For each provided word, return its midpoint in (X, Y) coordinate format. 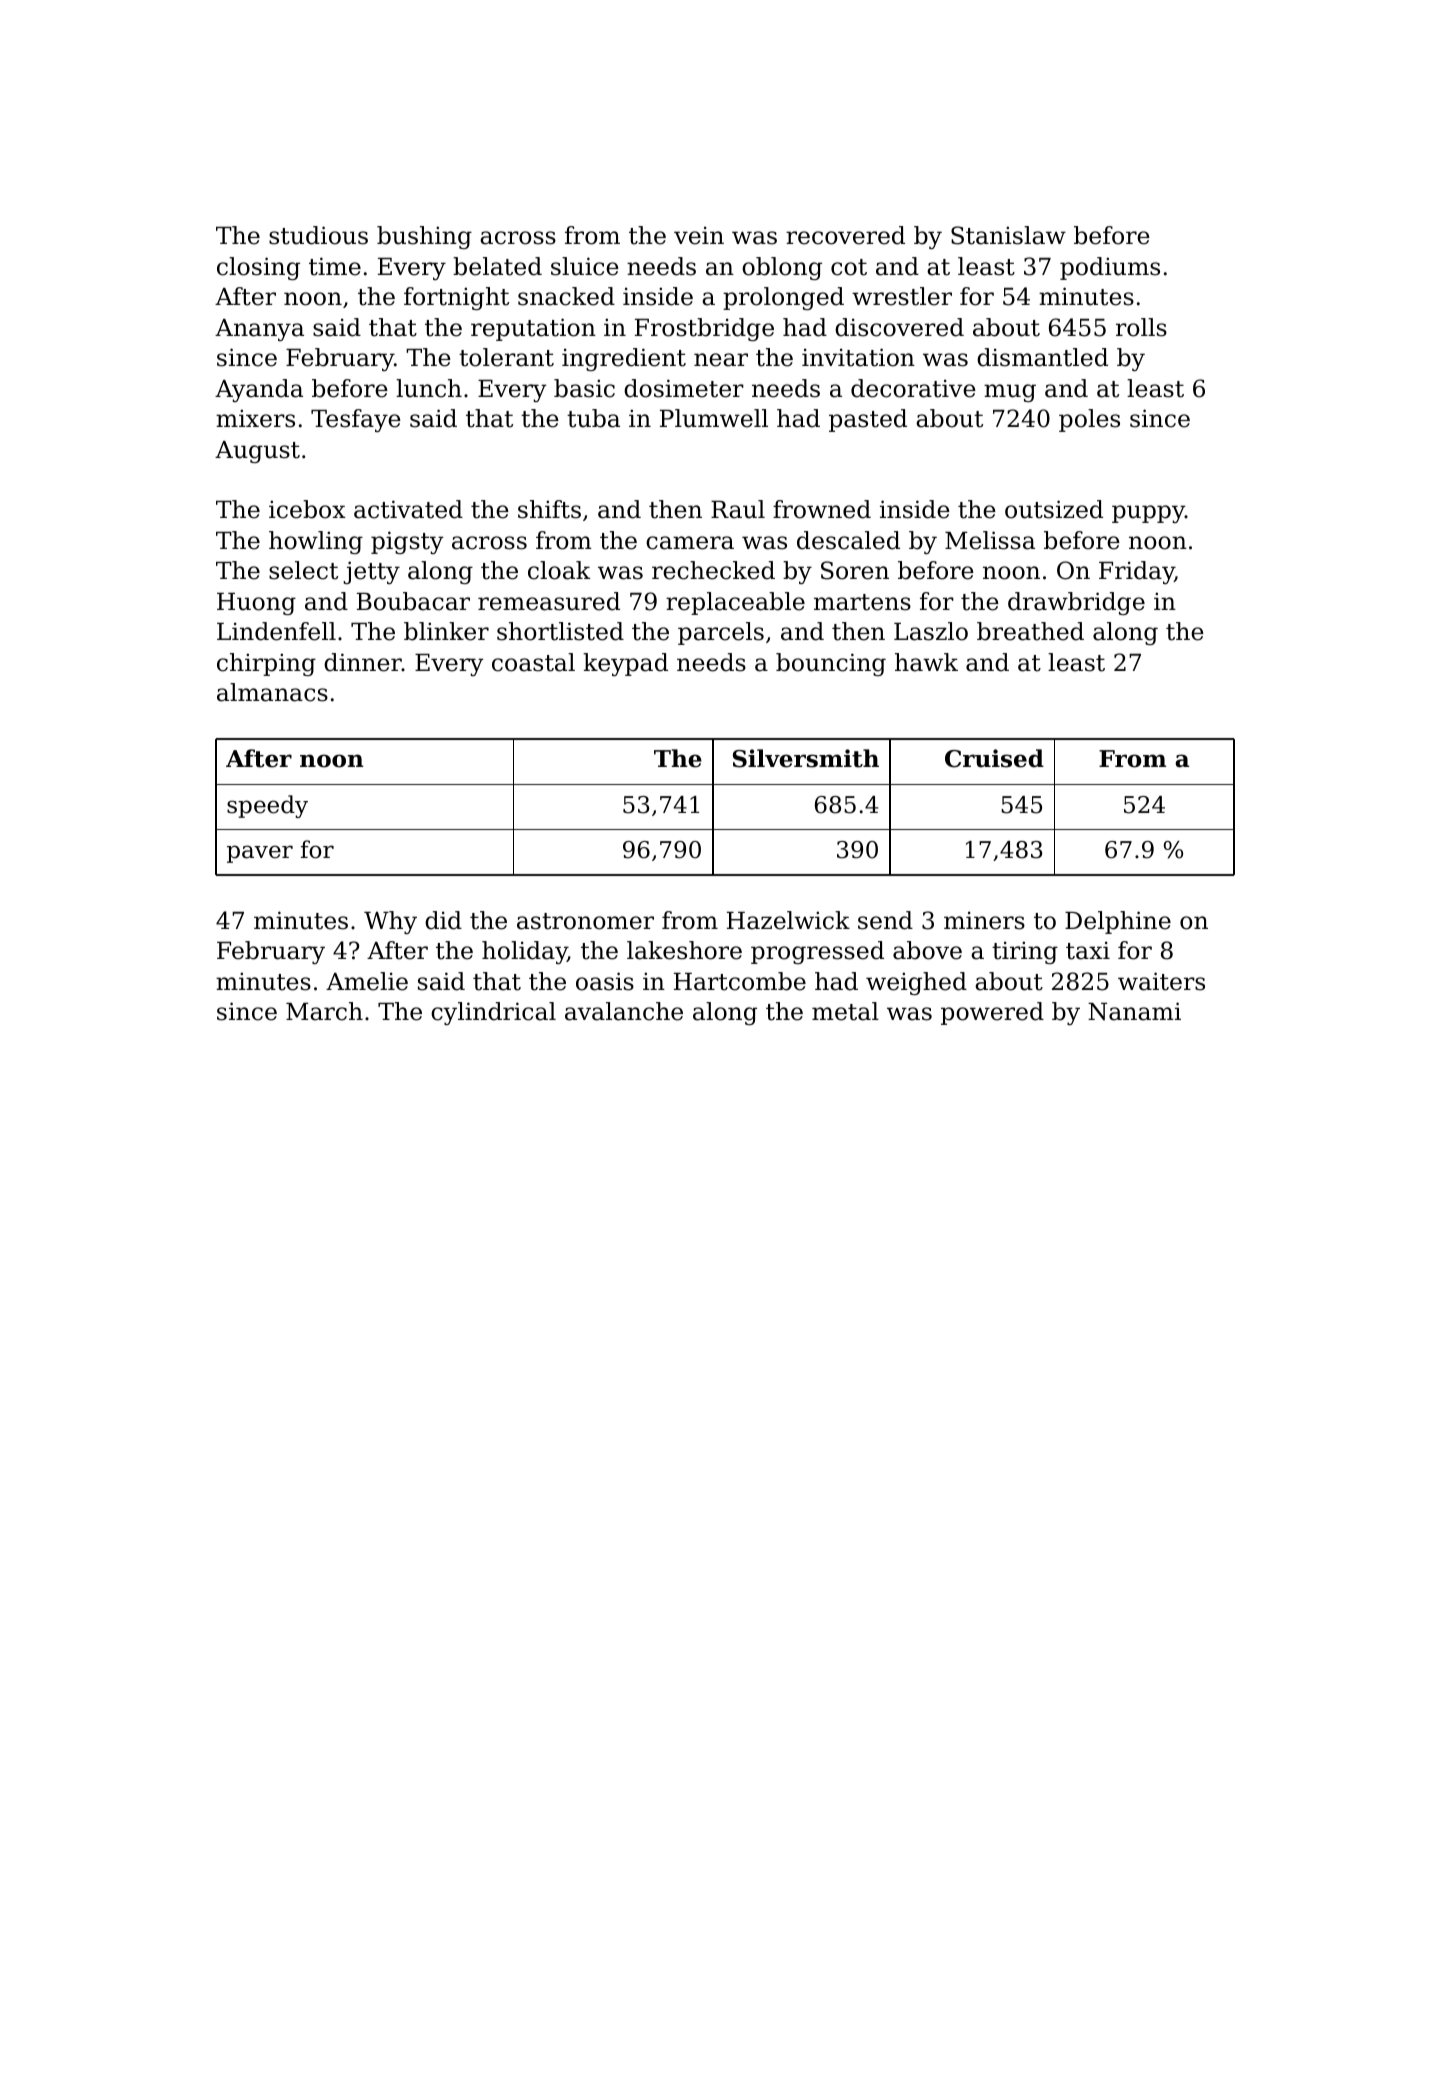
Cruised (994, 758)
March (324, 1011)
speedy (267, 806)
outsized (1054, 509)
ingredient (624, 359)
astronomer (585, 921)
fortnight (456, 298)
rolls (1141, 327)
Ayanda (259, 390)
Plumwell (714, 418)
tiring (1025, 952)
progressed (817, 952)
